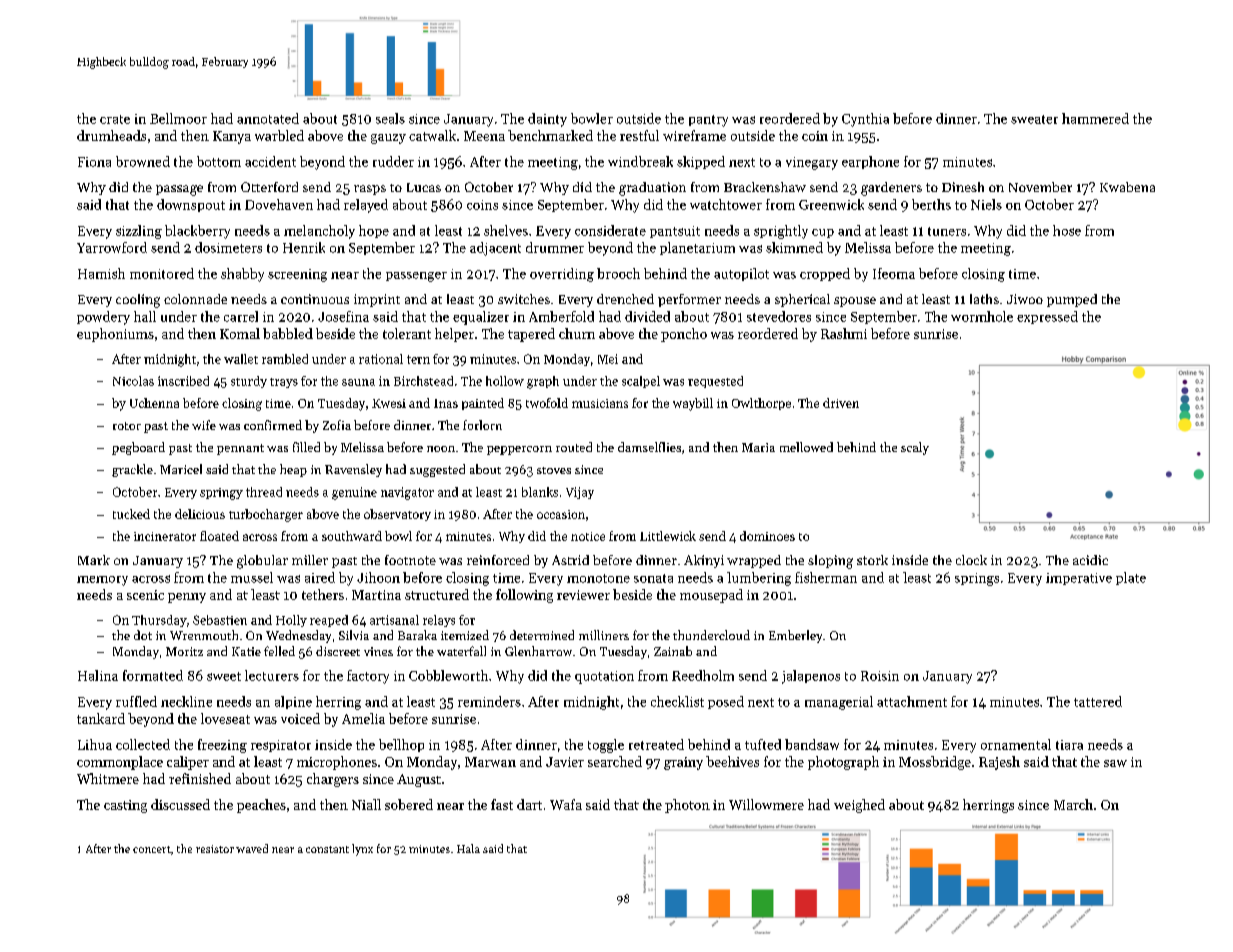  I want to click on spherical, so click(802, 300).
